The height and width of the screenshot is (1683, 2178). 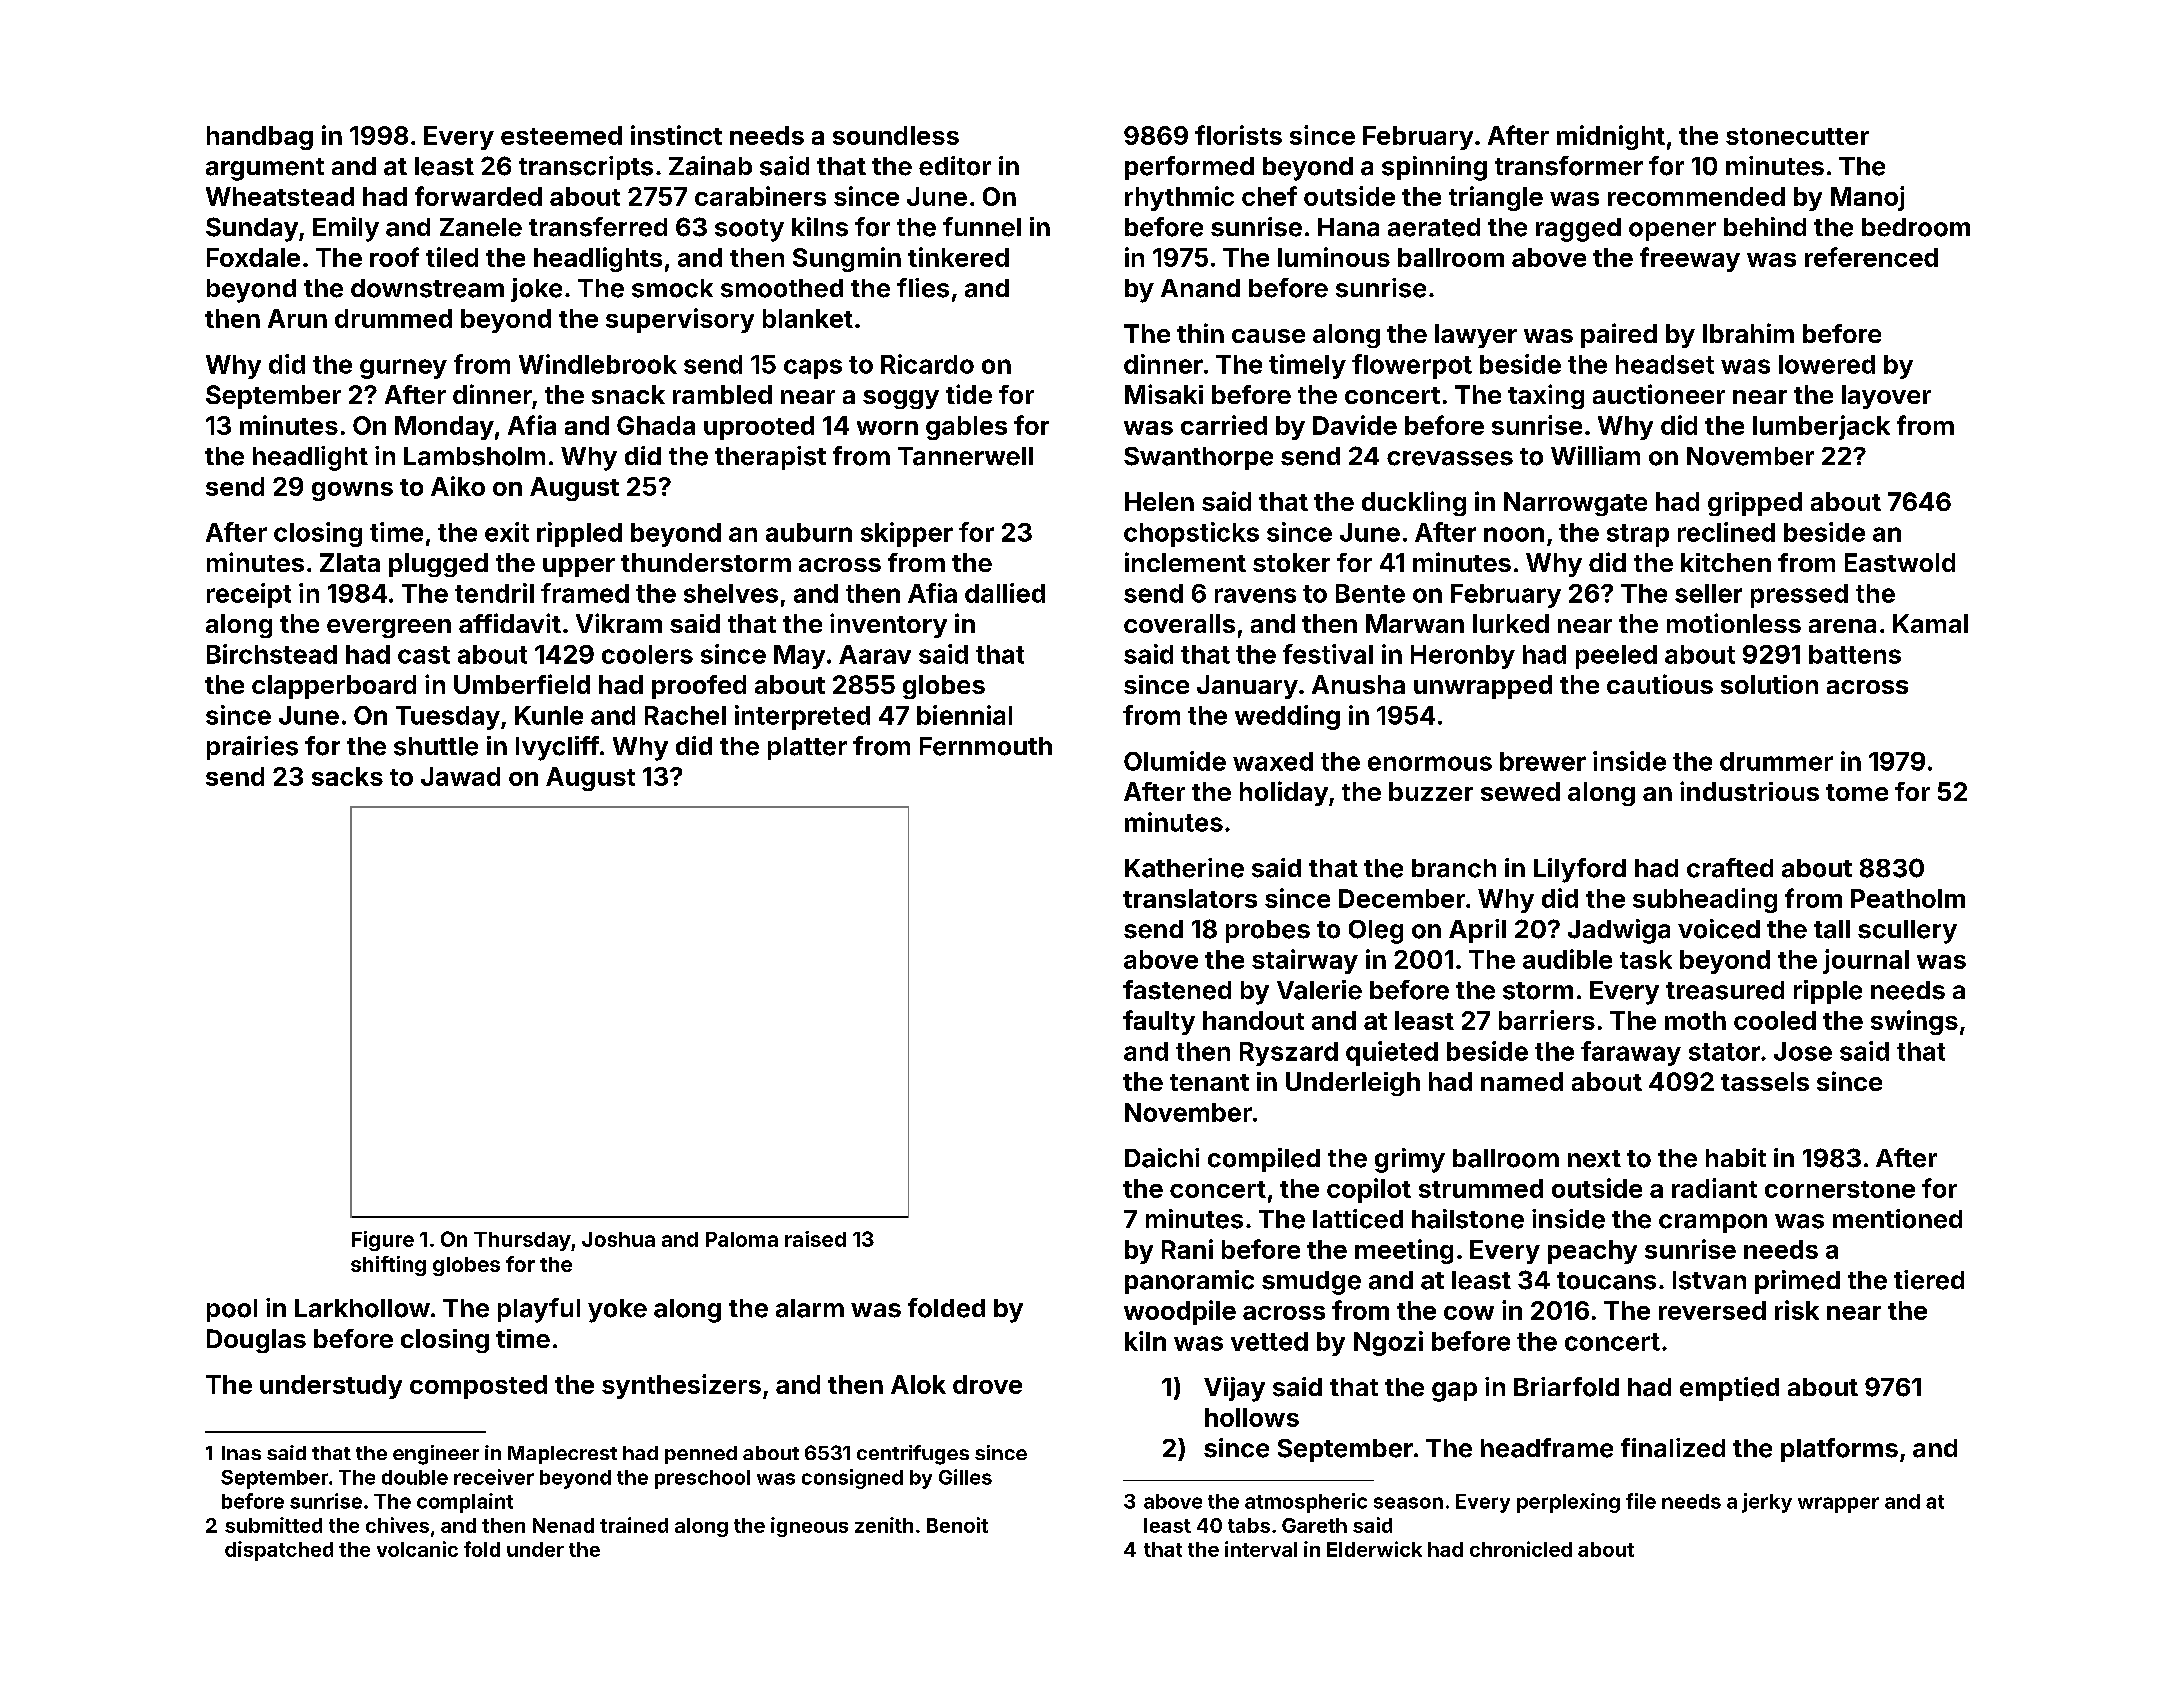 What do you see at coordinates (1769, 684) in the screenshot?
I see `solution` at bounding box center [1769, 684].
